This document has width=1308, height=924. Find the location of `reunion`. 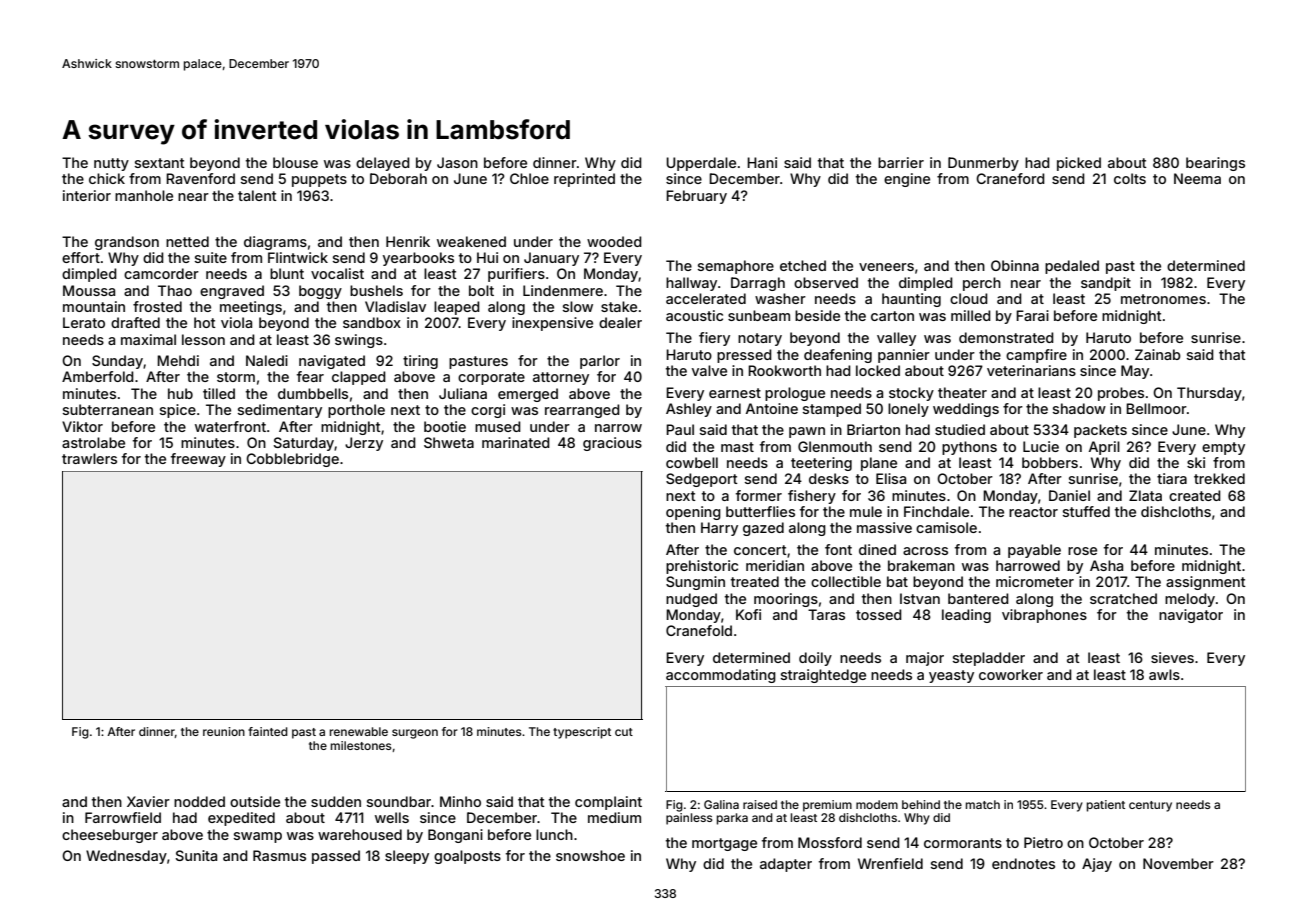

reunion is located at coordinates (224, 731).
